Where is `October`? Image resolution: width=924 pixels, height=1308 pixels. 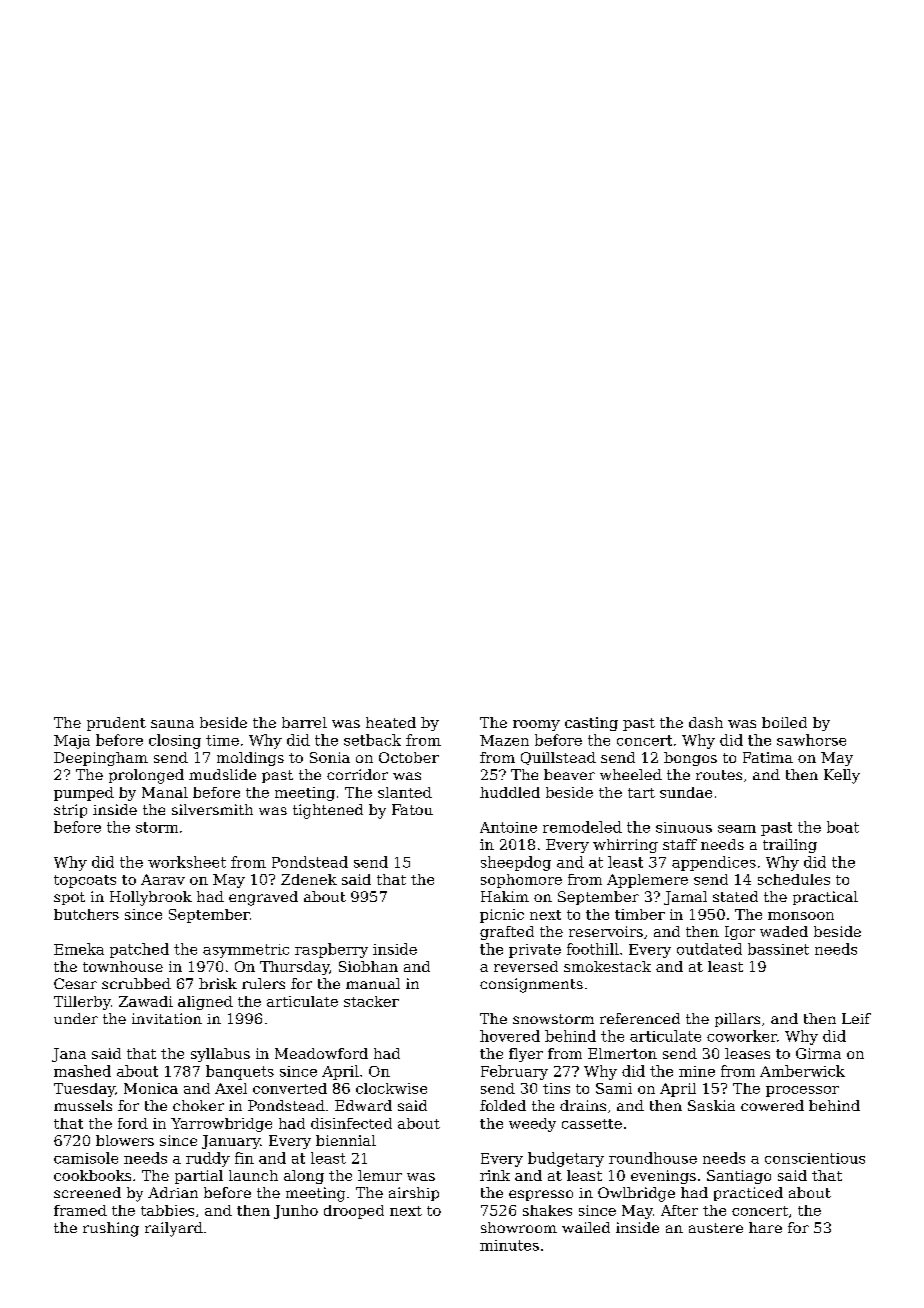
October is located at coordinates (409, 757).
